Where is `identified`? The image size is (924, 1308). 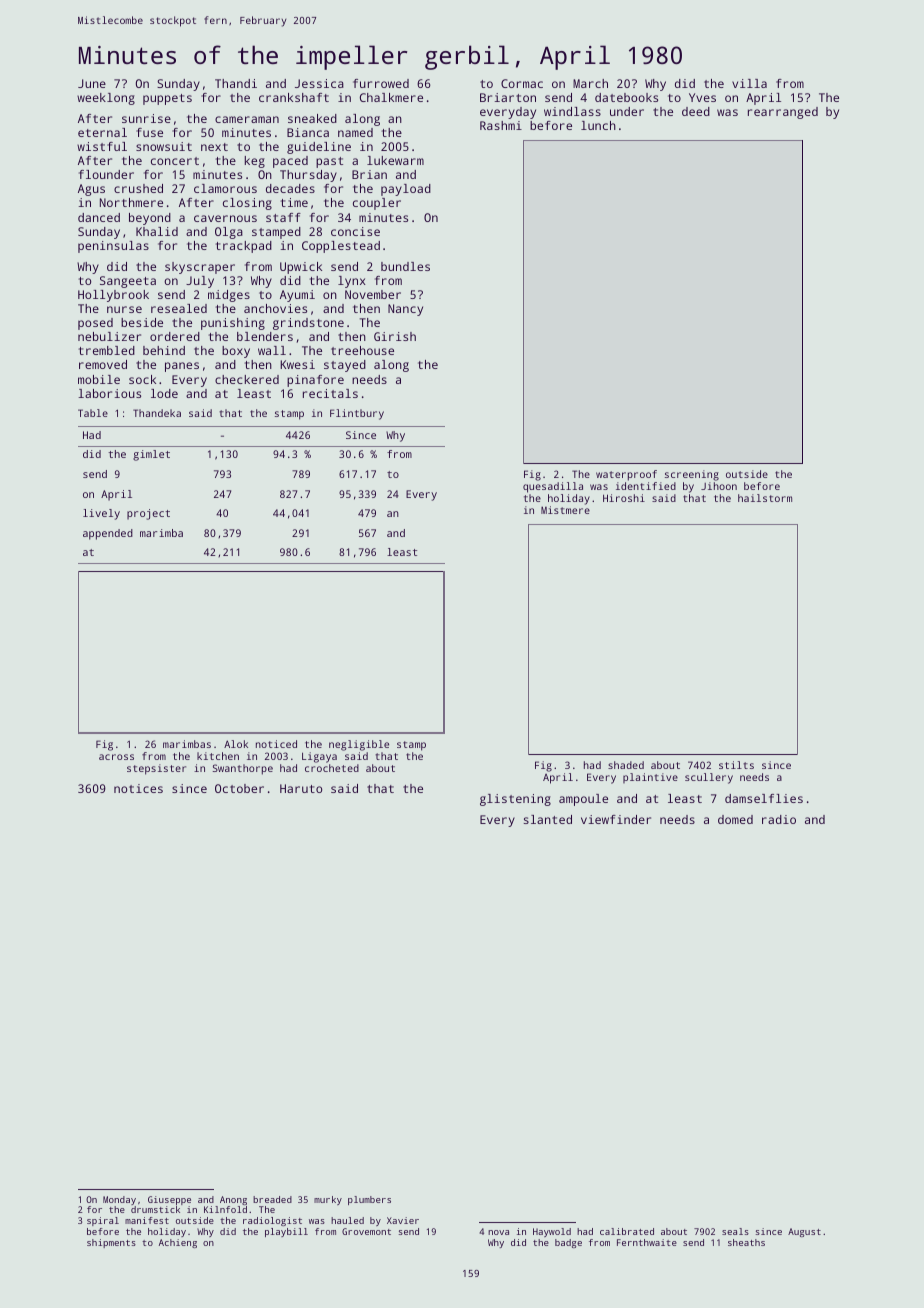
identified is located at coordinates (646, 486).
